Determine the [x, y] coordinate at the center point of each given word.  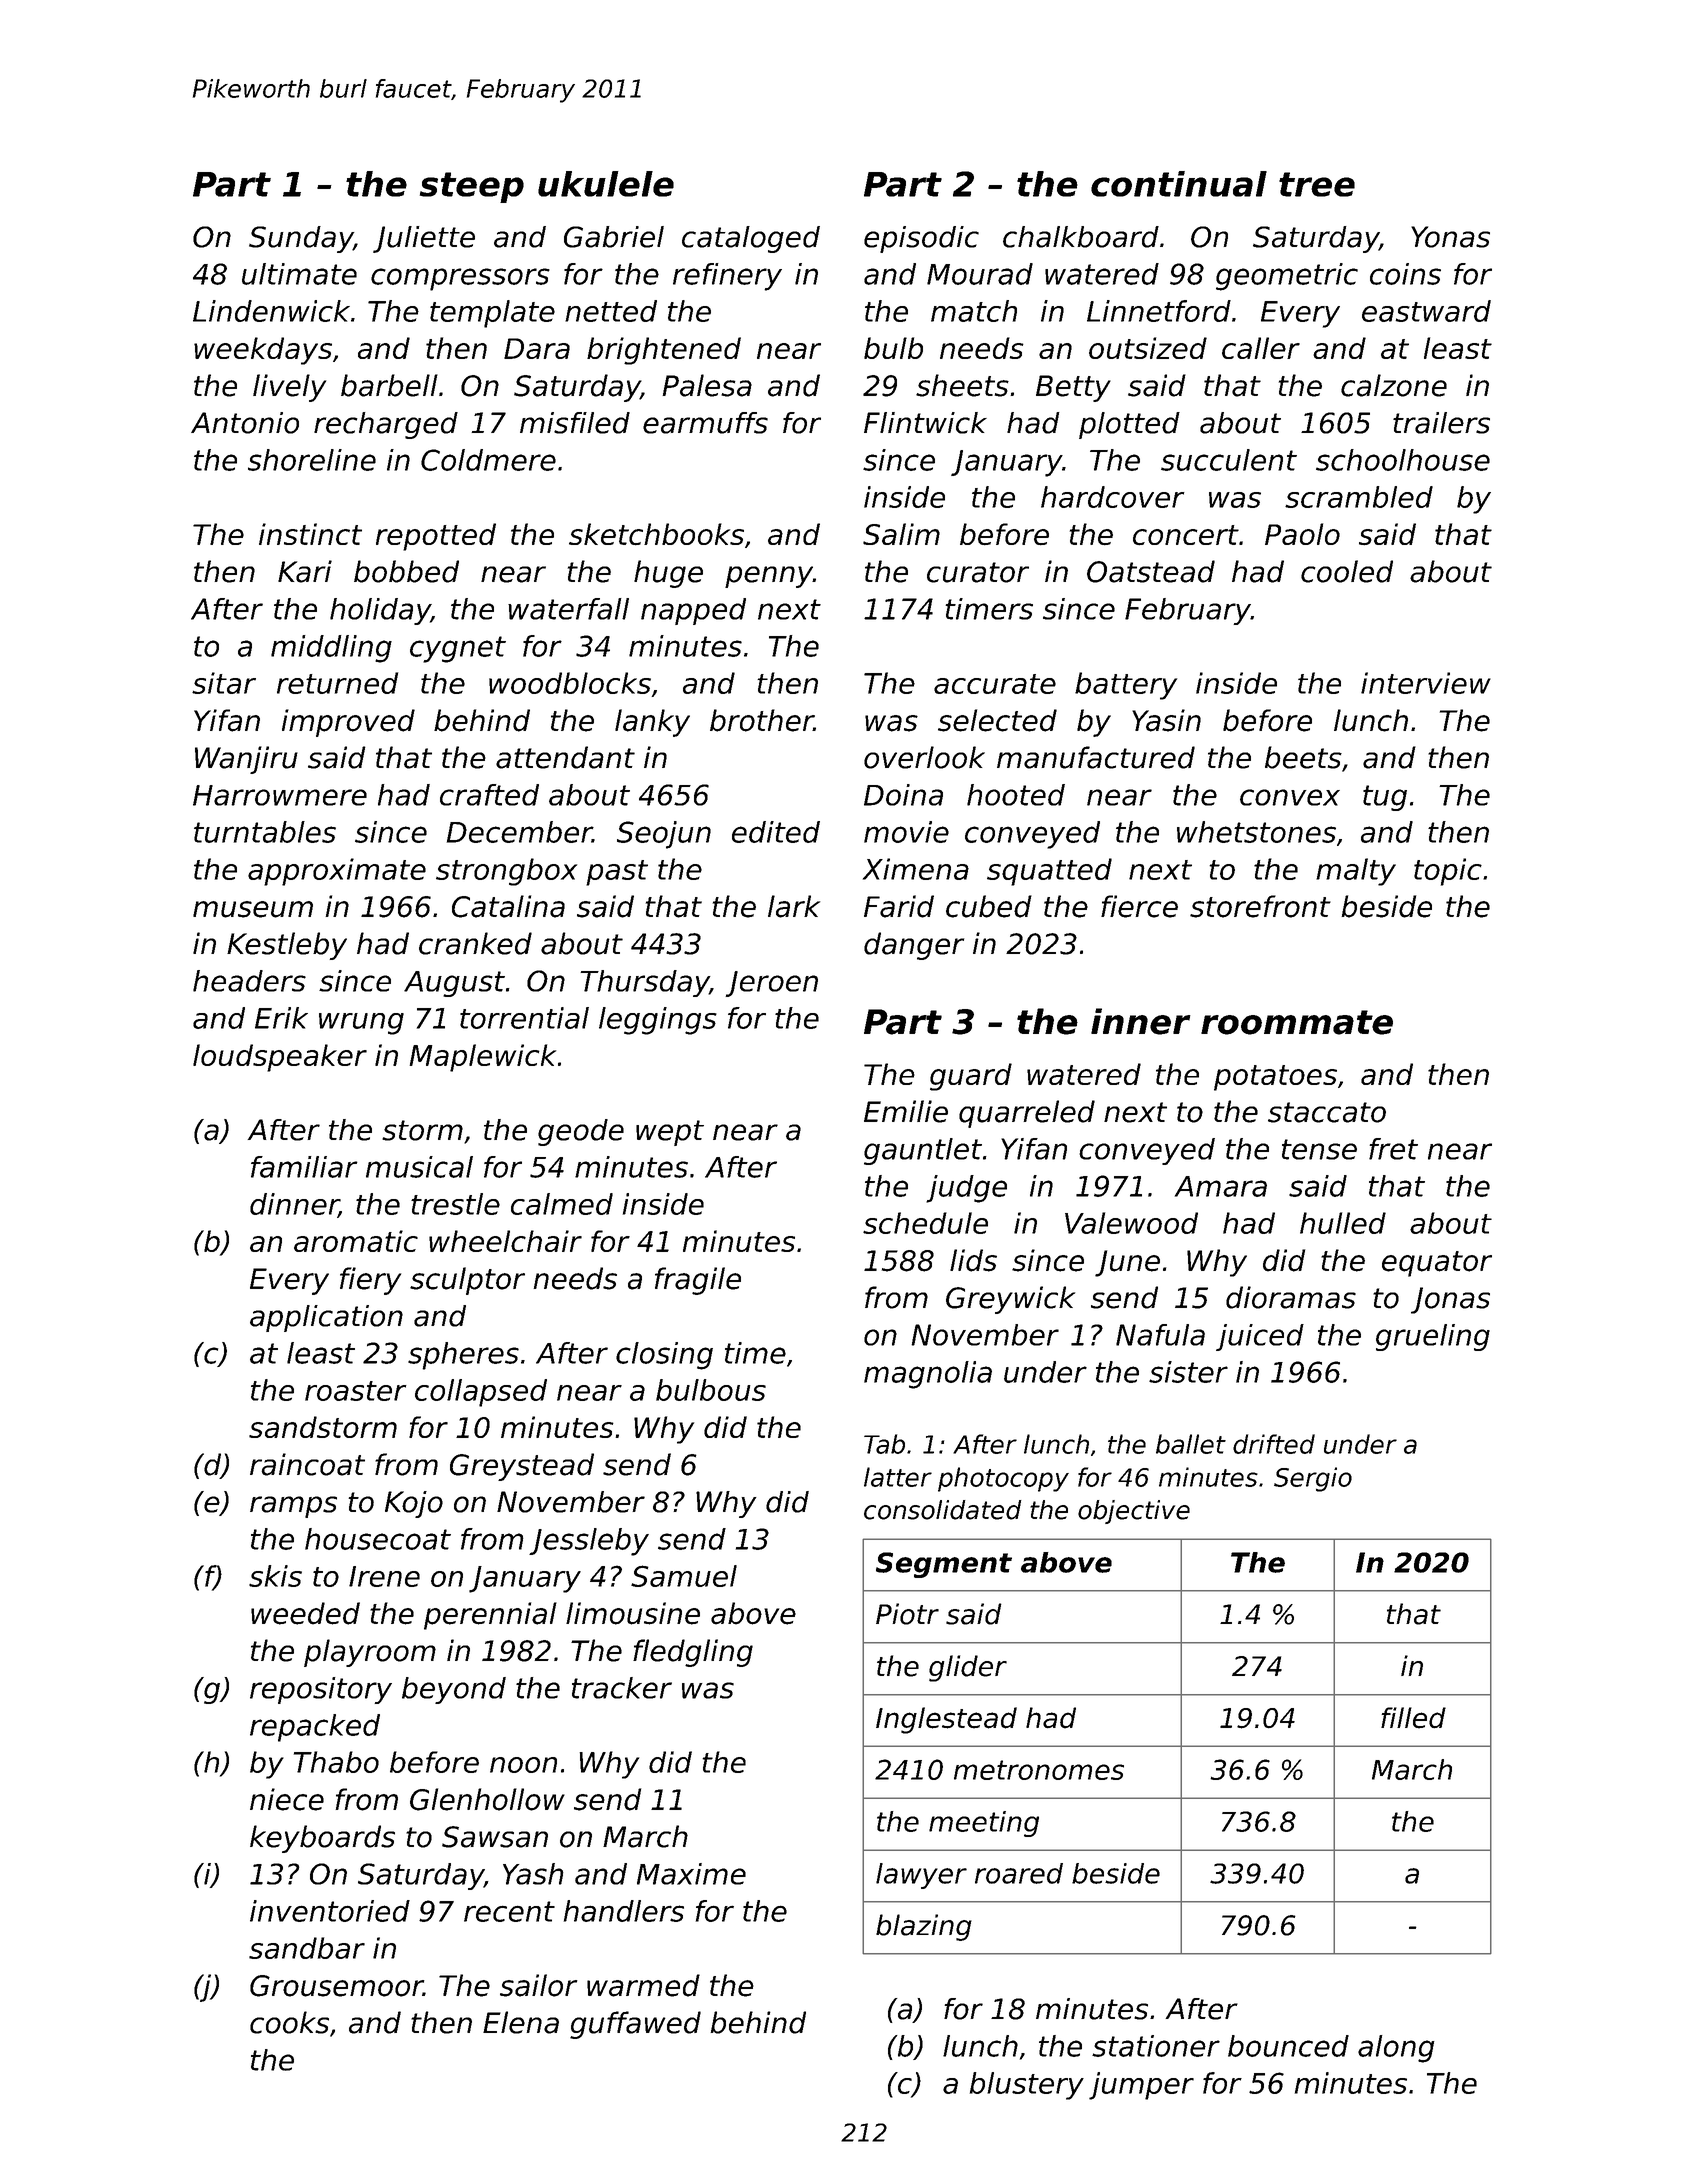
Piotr [907, 1614]
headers [249, 981]
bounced [1288, 2046]
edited [776, 832]
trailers [1441, 423]
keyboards [322, 1839]
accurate [995, 684]
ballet [1191, 1444]
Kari [305, 571]
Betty [1073, 388]
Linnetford [1159, 311]
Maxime [691, 1874]
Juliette [424, 239]
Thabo [336, 1762]
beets [1303, 757]
